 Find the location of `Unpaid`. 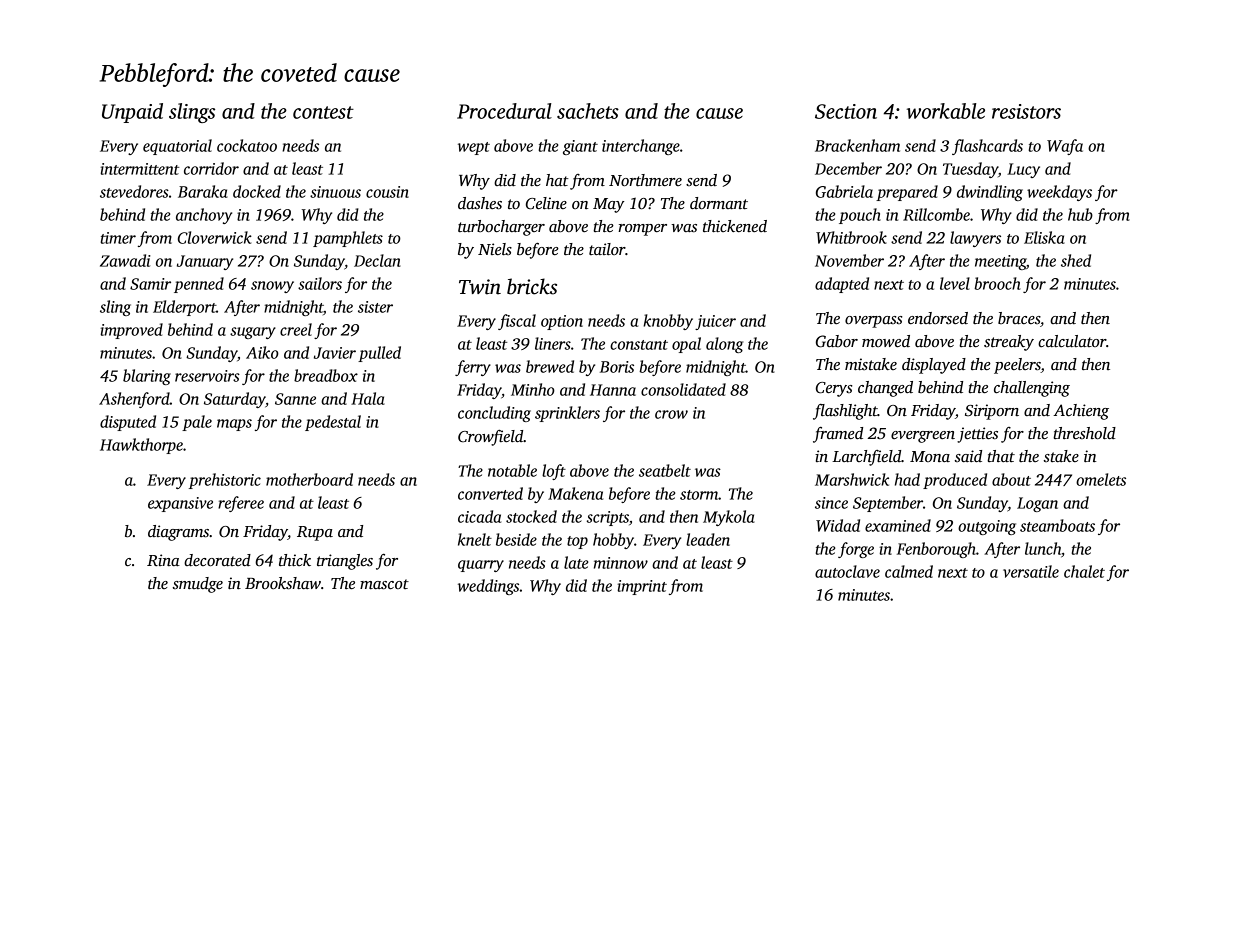

Unpaid is located at coordinates (132, 113).
